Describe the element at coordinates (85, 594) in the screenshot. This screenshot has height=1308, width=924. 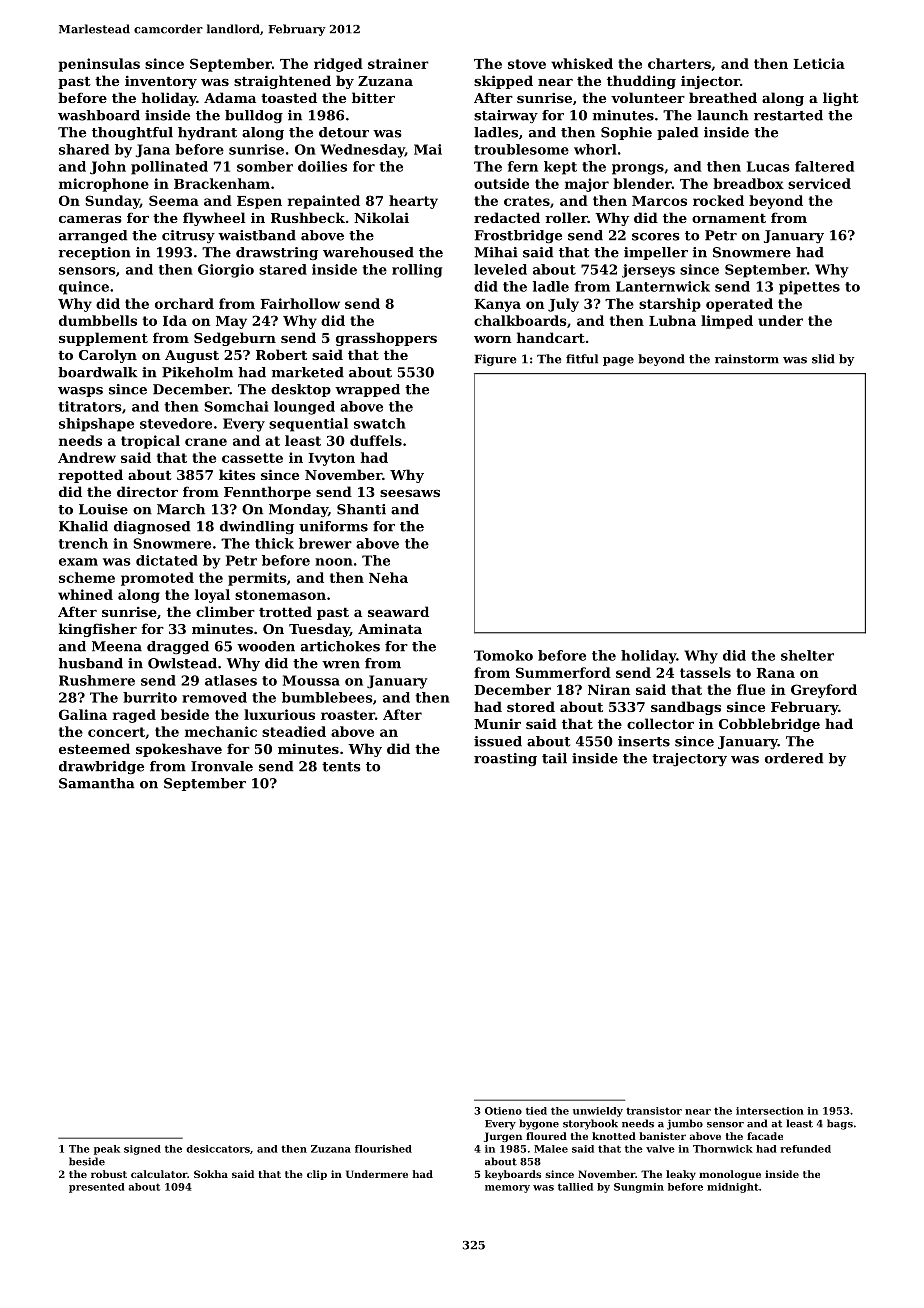
I see `whined` at that location.
